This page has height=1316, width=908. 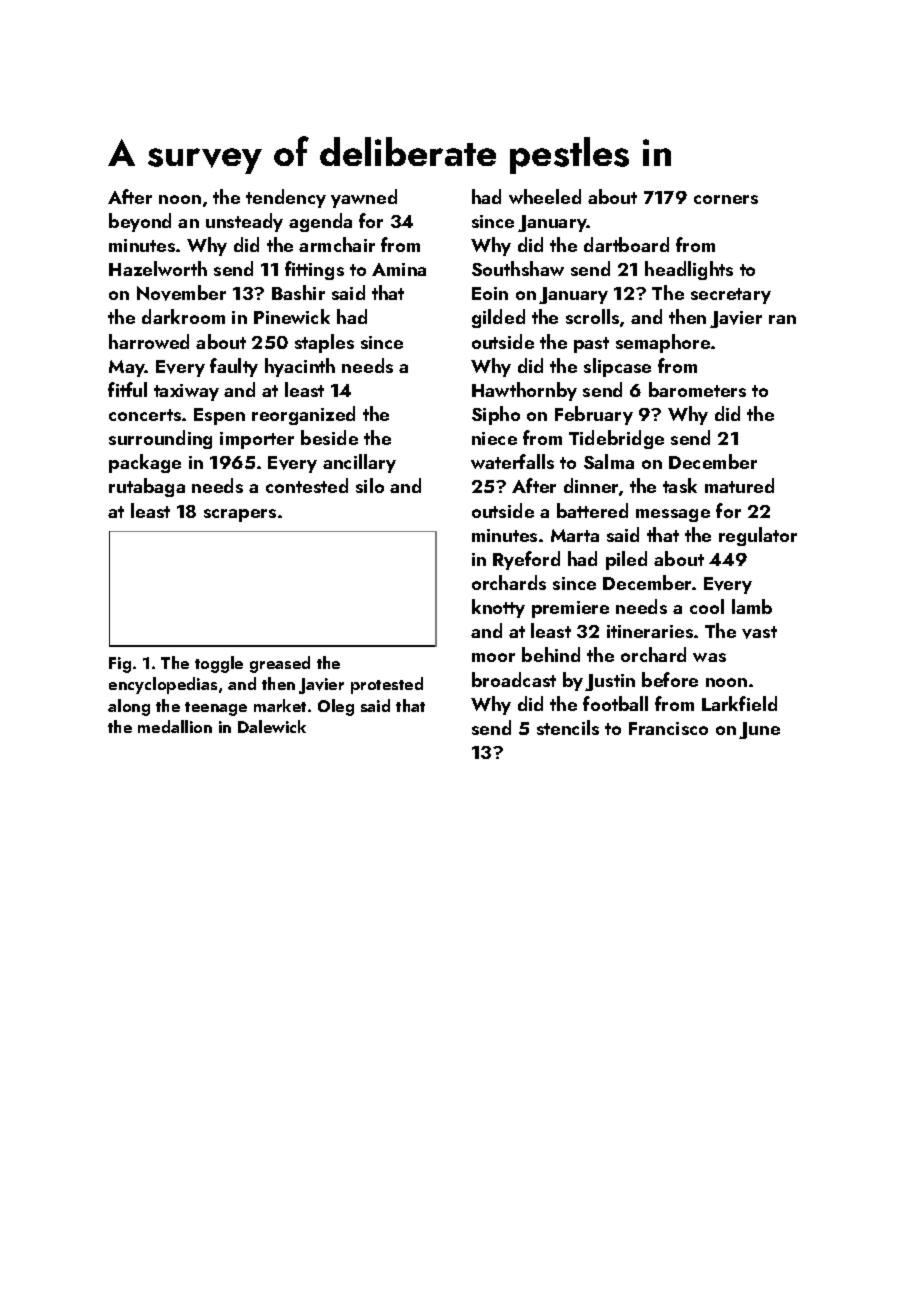 I want to click on scrolls, so click(x=592, y=316).
